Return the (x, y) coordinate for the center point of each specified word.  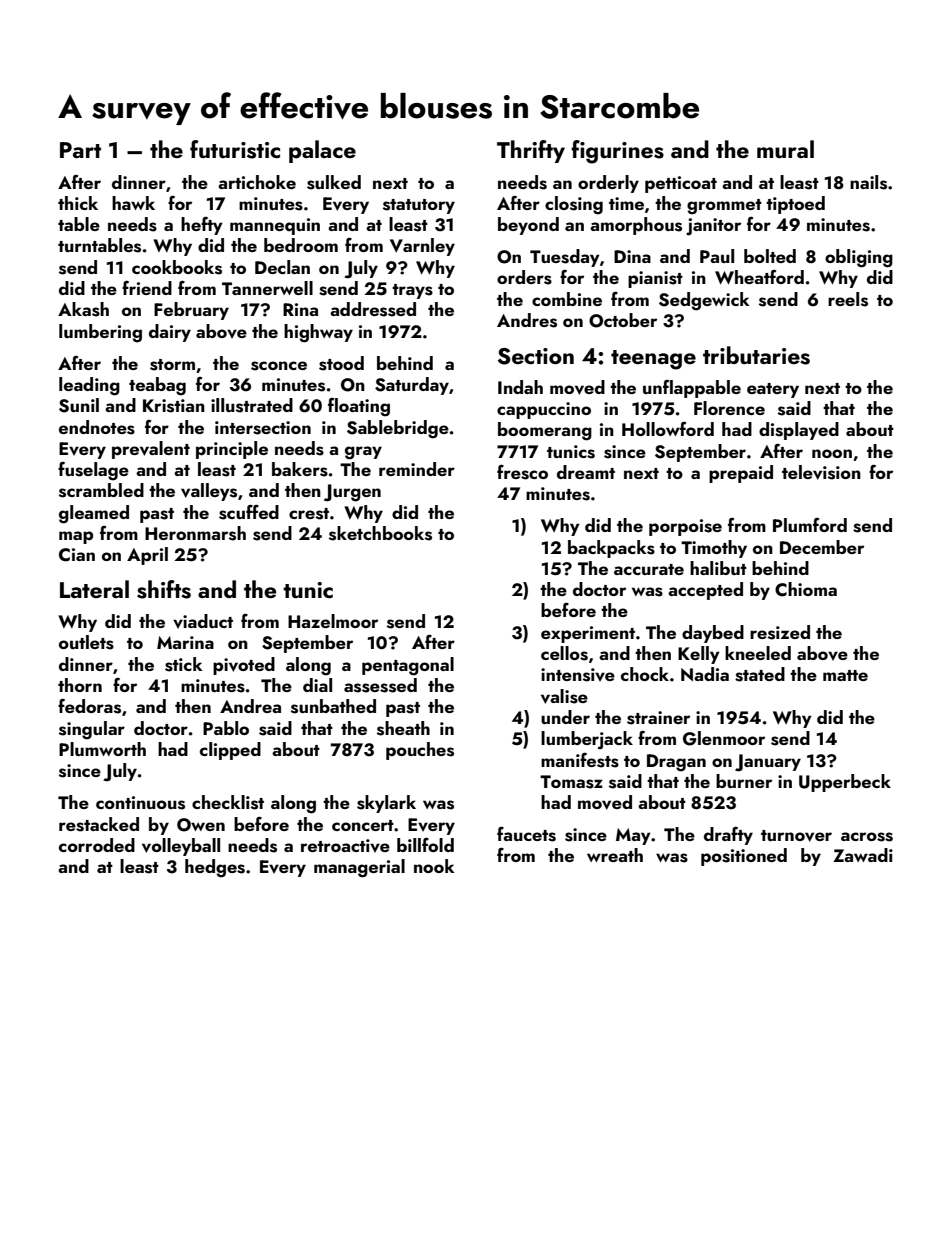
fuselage (93, 471)
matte (845, 675)
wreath (615, 855)
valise (564, 696)
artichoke (257, 182)
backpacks (611, 549)
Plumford (810, 525)
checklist (228, 802)
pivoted (244, 666)
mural (785, 149)
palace (322, 151)
